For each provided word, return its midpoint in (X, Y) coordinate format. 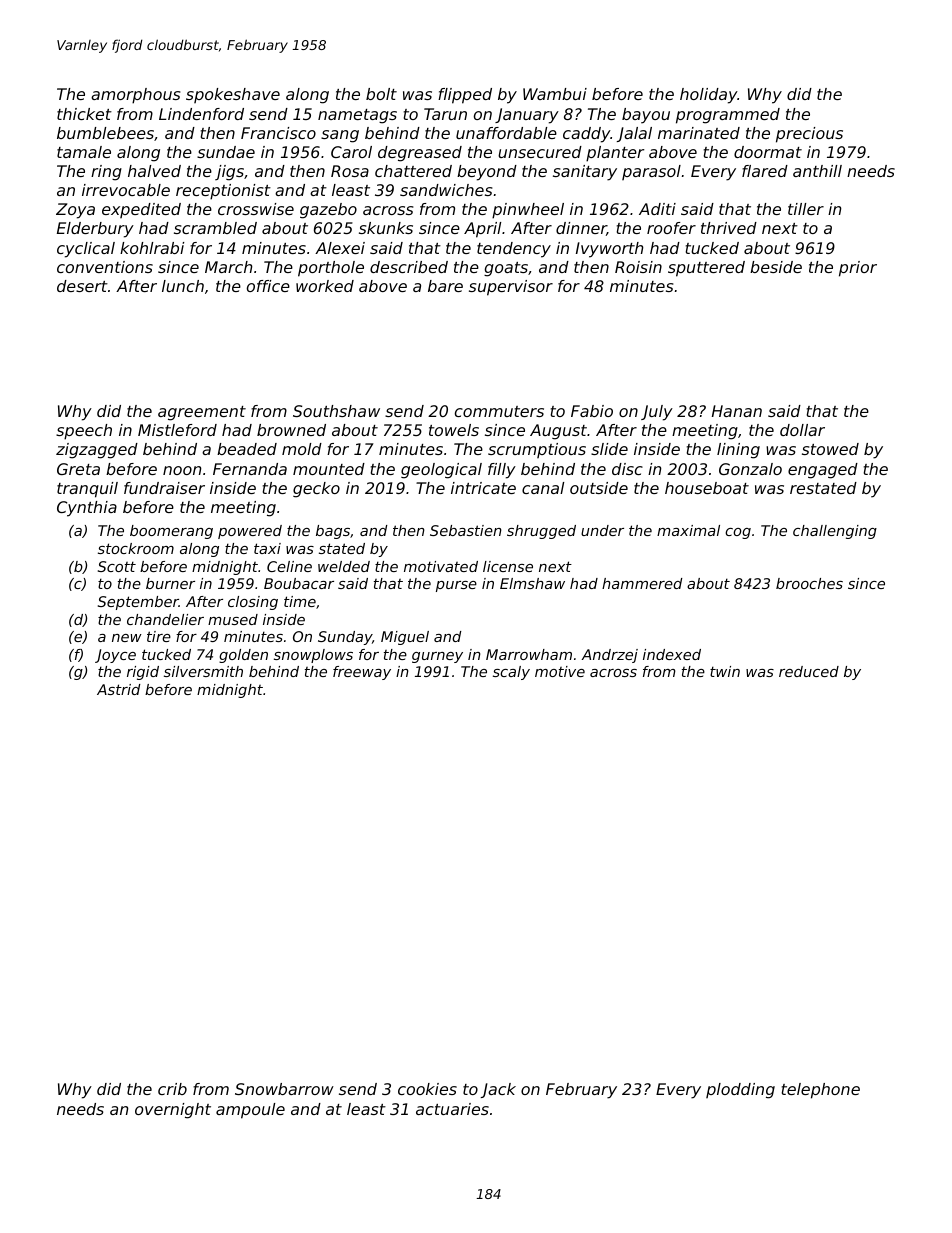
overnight (173, 1111)
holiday (709, 96)
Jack (498, 1090)
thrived (729, 228)
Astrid (119, 689)
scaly (511, 673)
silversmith (203, 671)
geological (441, 471)
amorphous (135, 96)
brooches (809, 583)
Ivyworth (610, 250)
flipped (465, 96)
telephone (821, 1091)
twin (725, 671)
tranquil (87, 490)
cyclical (86, 250)
